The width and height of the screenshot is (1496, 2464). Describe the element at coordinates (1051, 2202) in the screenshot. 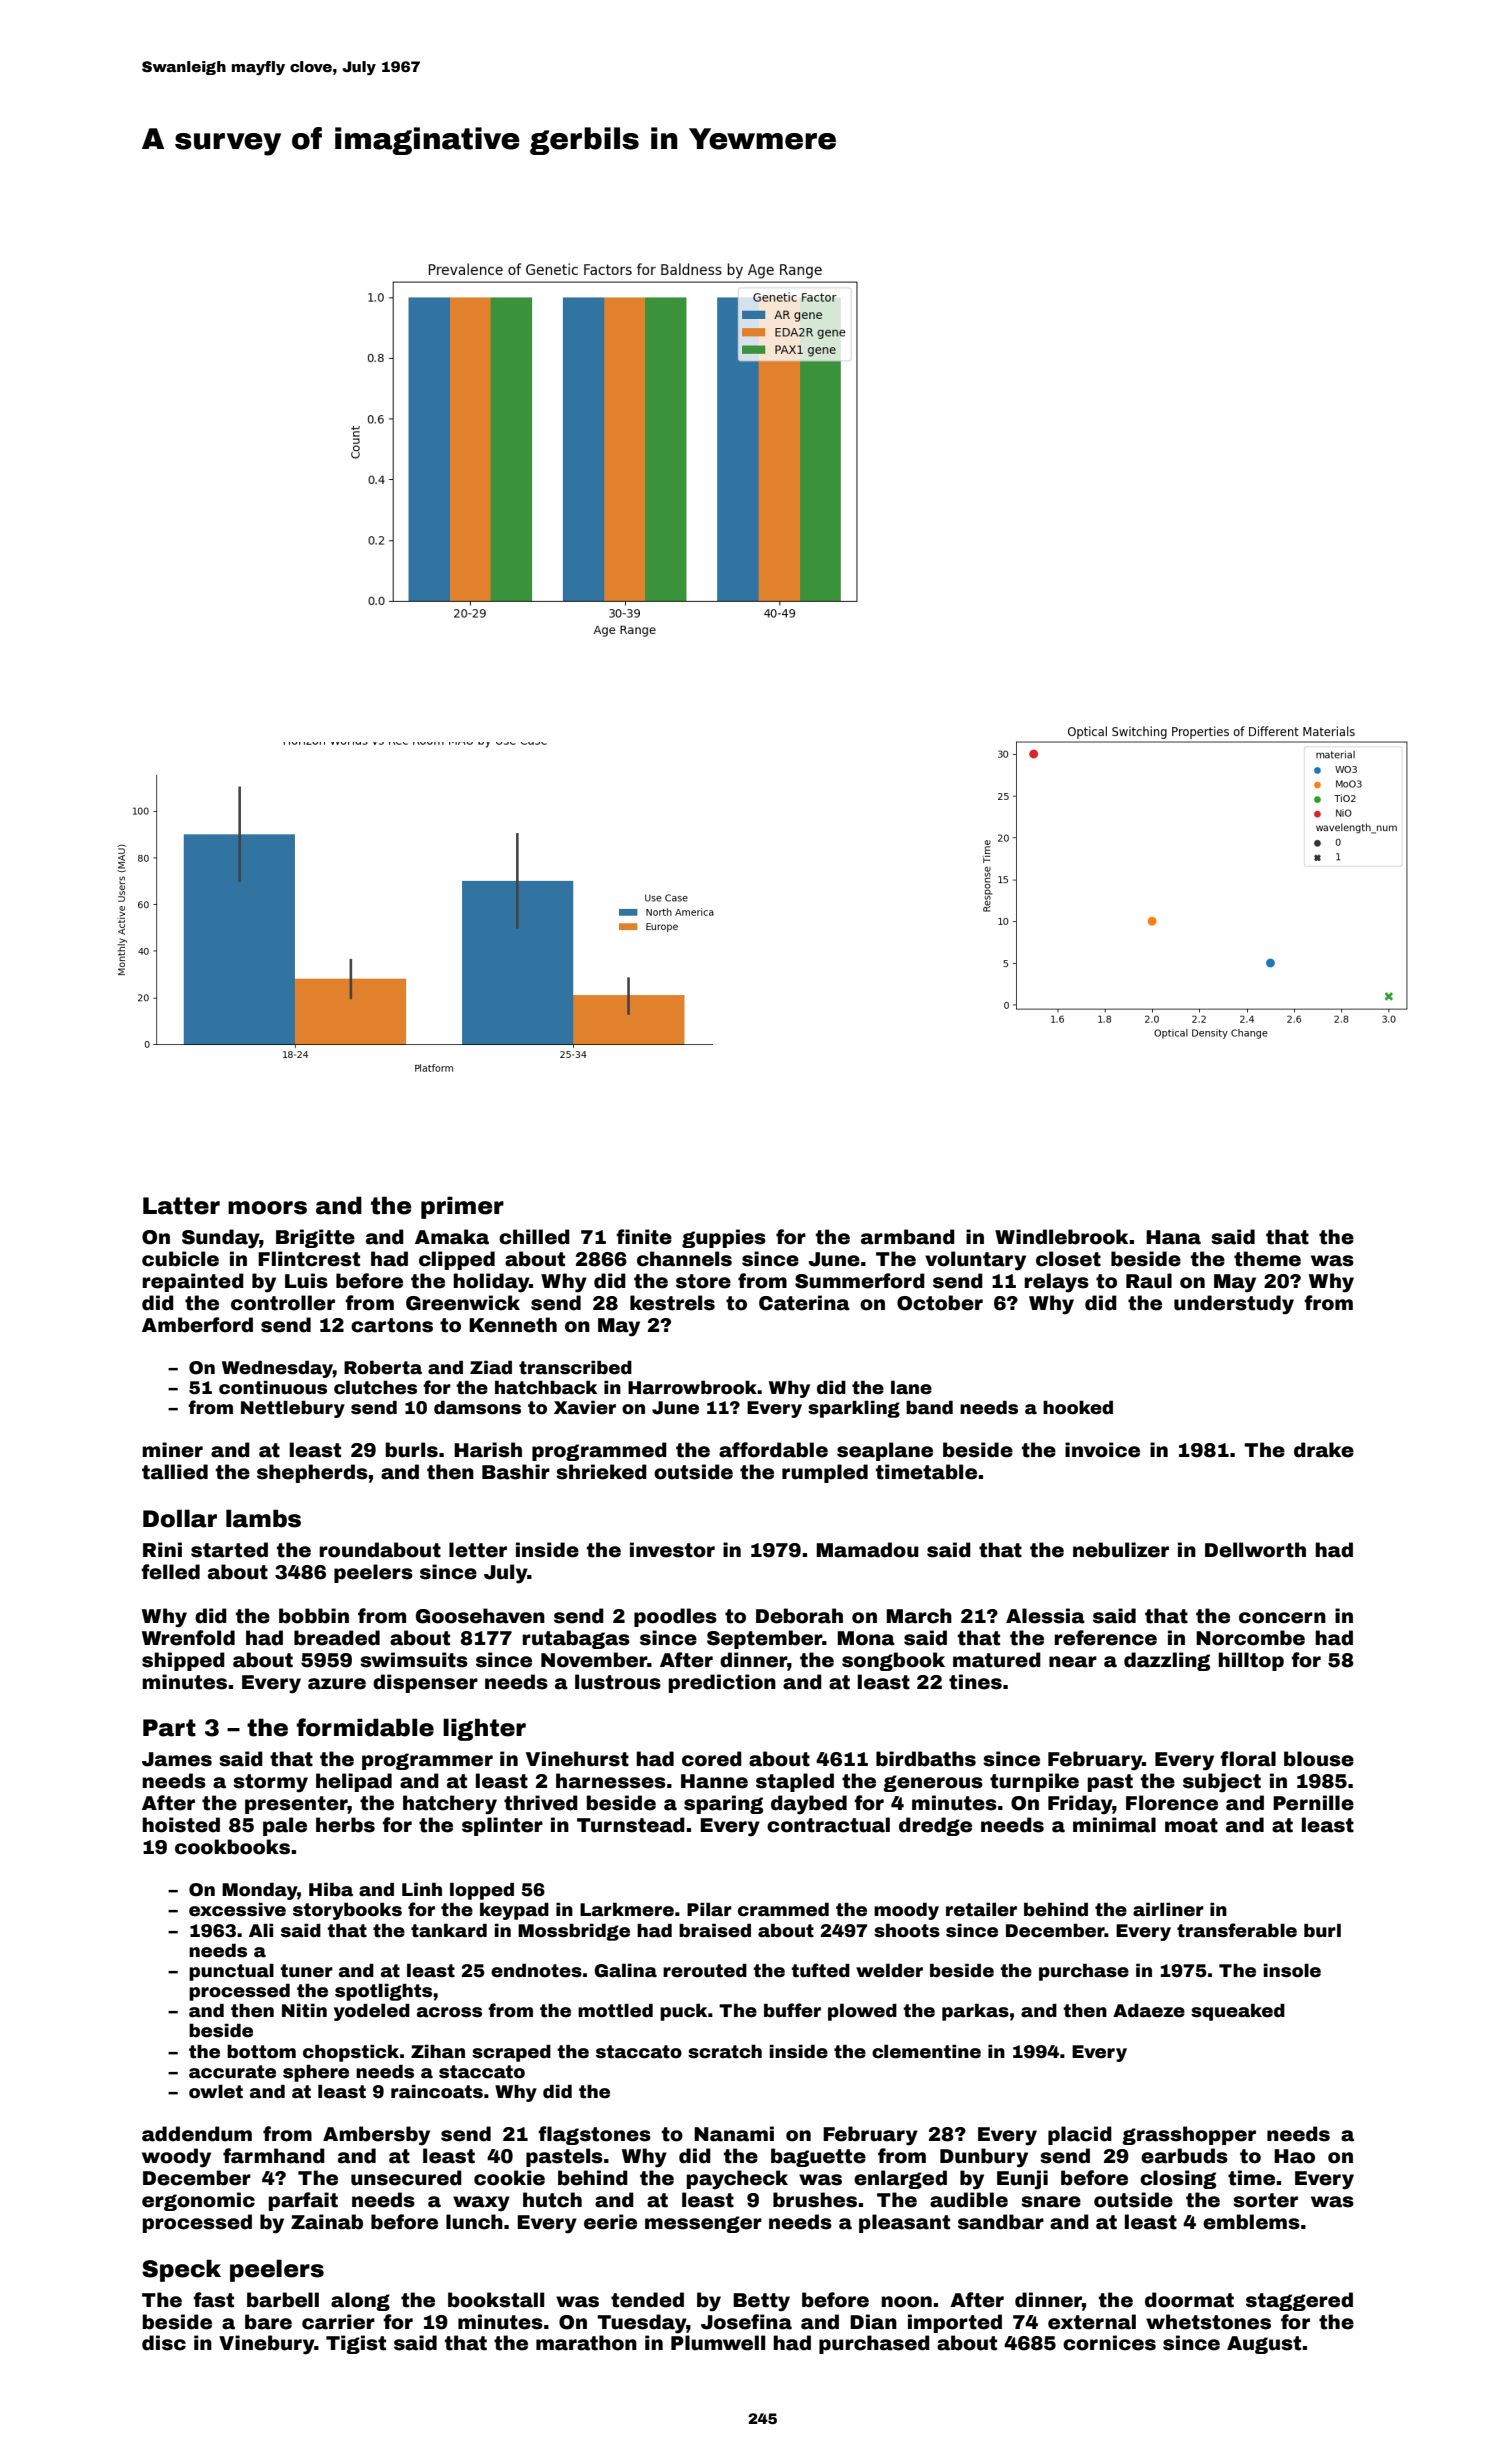

I see `snare` at that location.
